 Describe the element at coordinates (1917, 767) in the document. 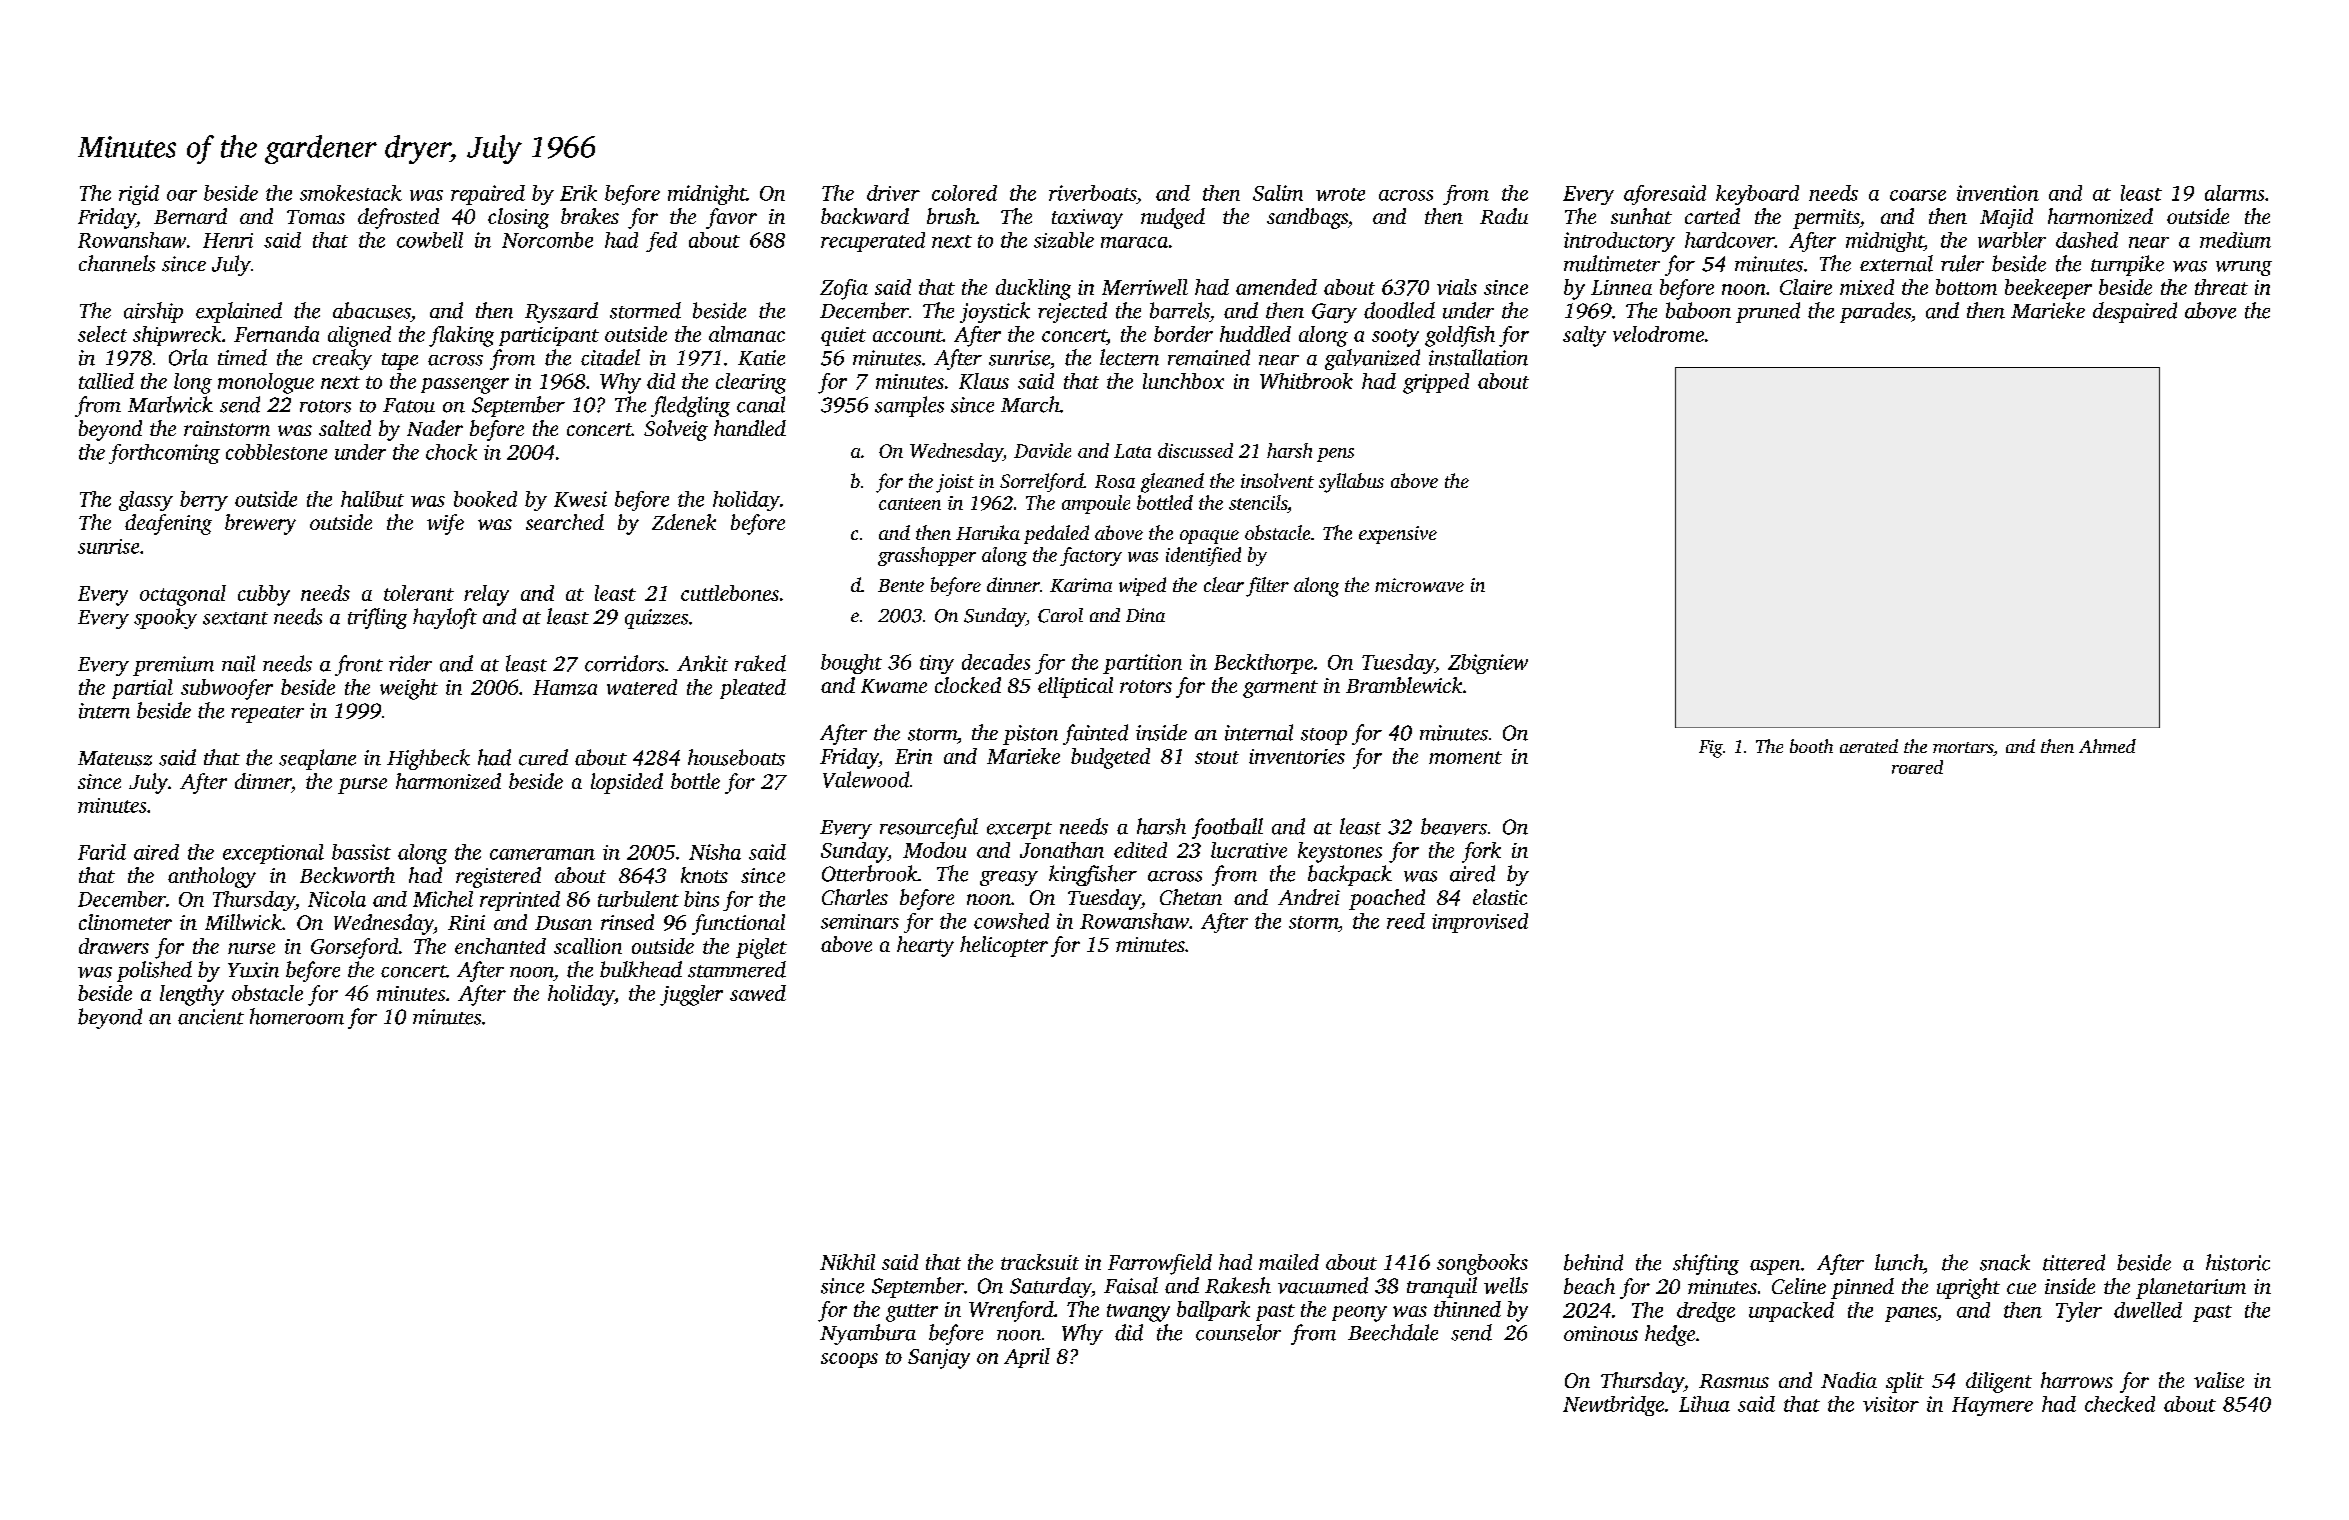

I see `roared` at that location.
